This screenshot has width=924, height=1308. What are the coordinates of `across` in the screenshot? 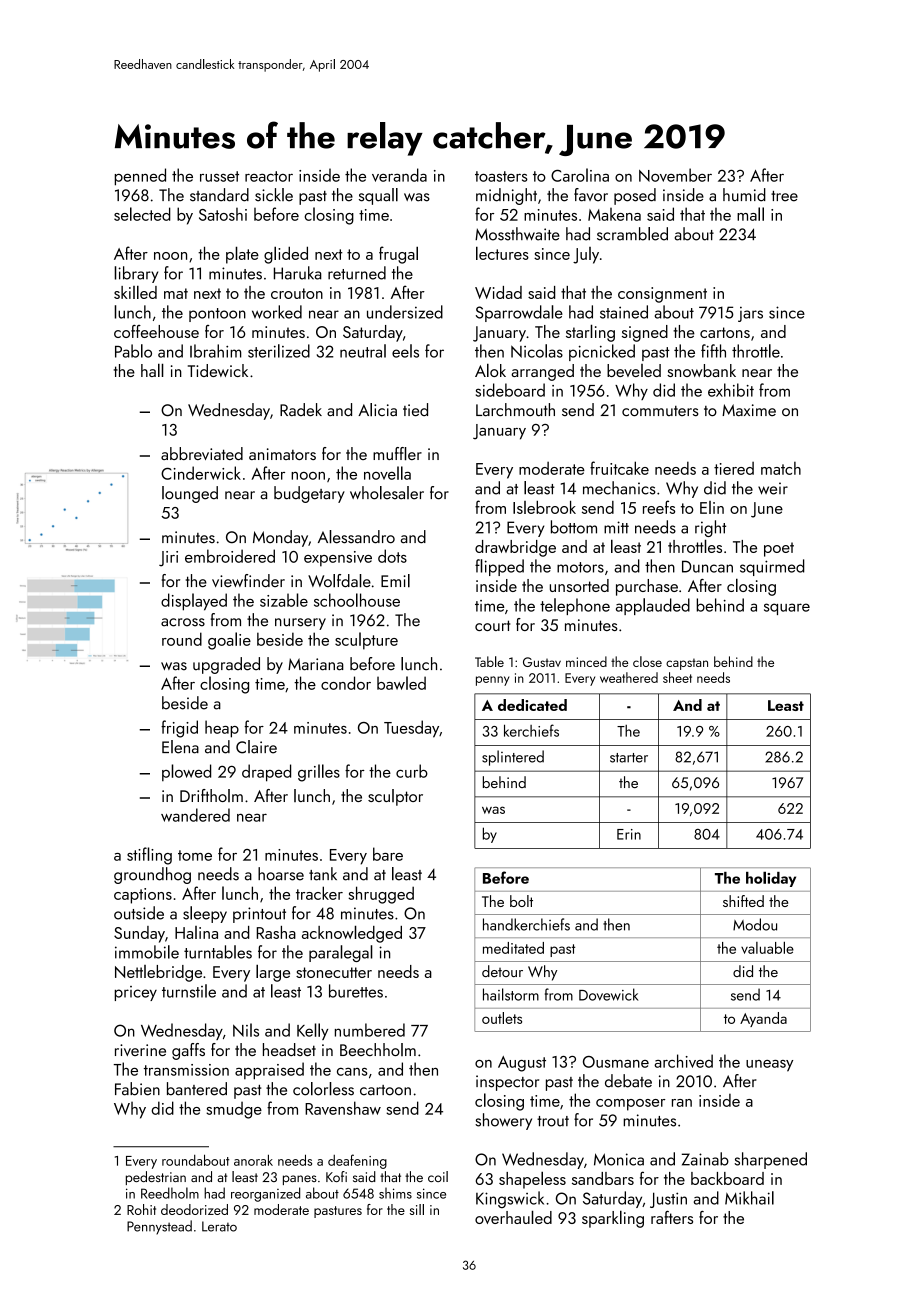 It's located at (183, 622).
